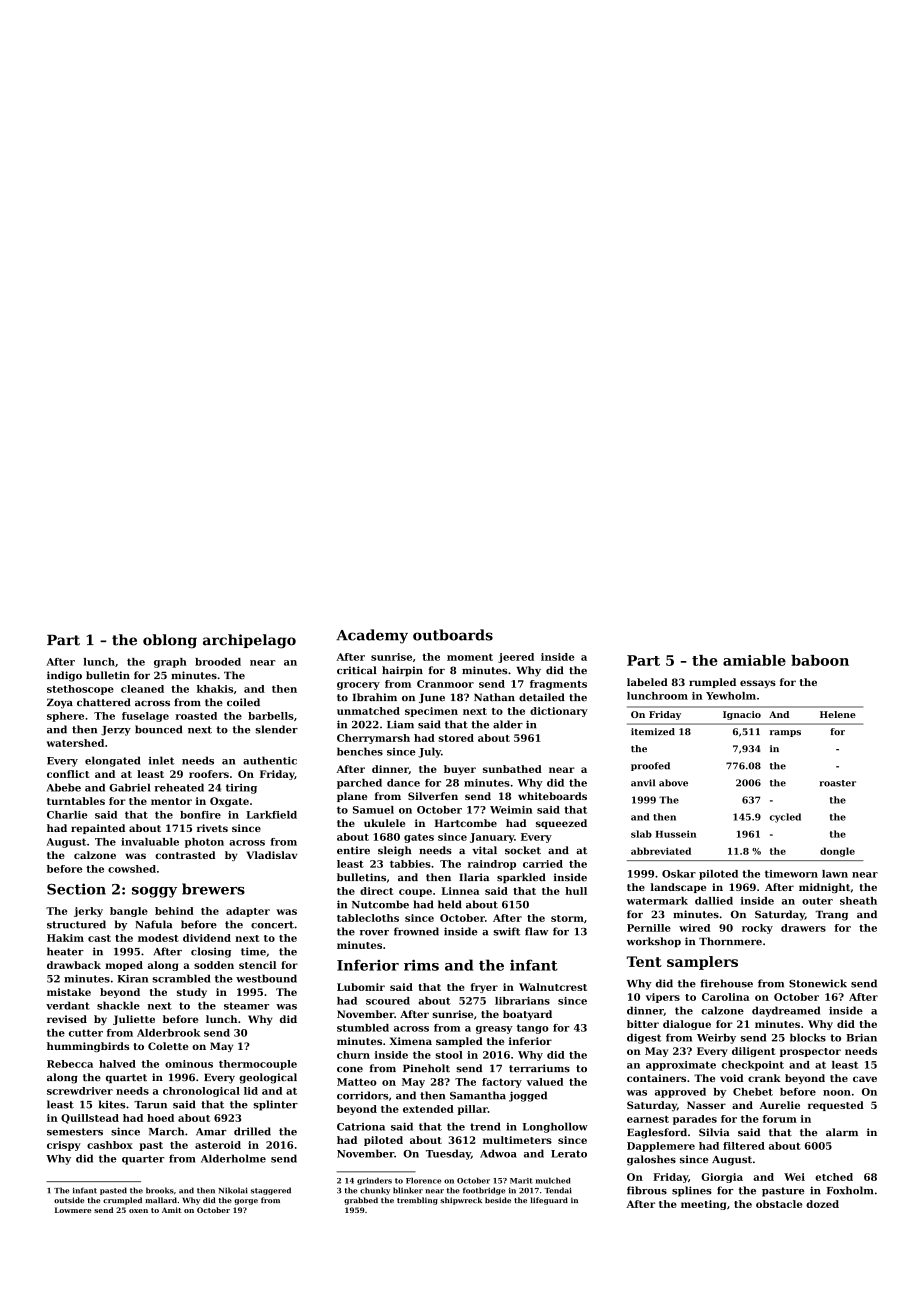  What do you see at coordinates (67, 1019) in the page?
I see `revised` at bounding box center [67, 1019].
